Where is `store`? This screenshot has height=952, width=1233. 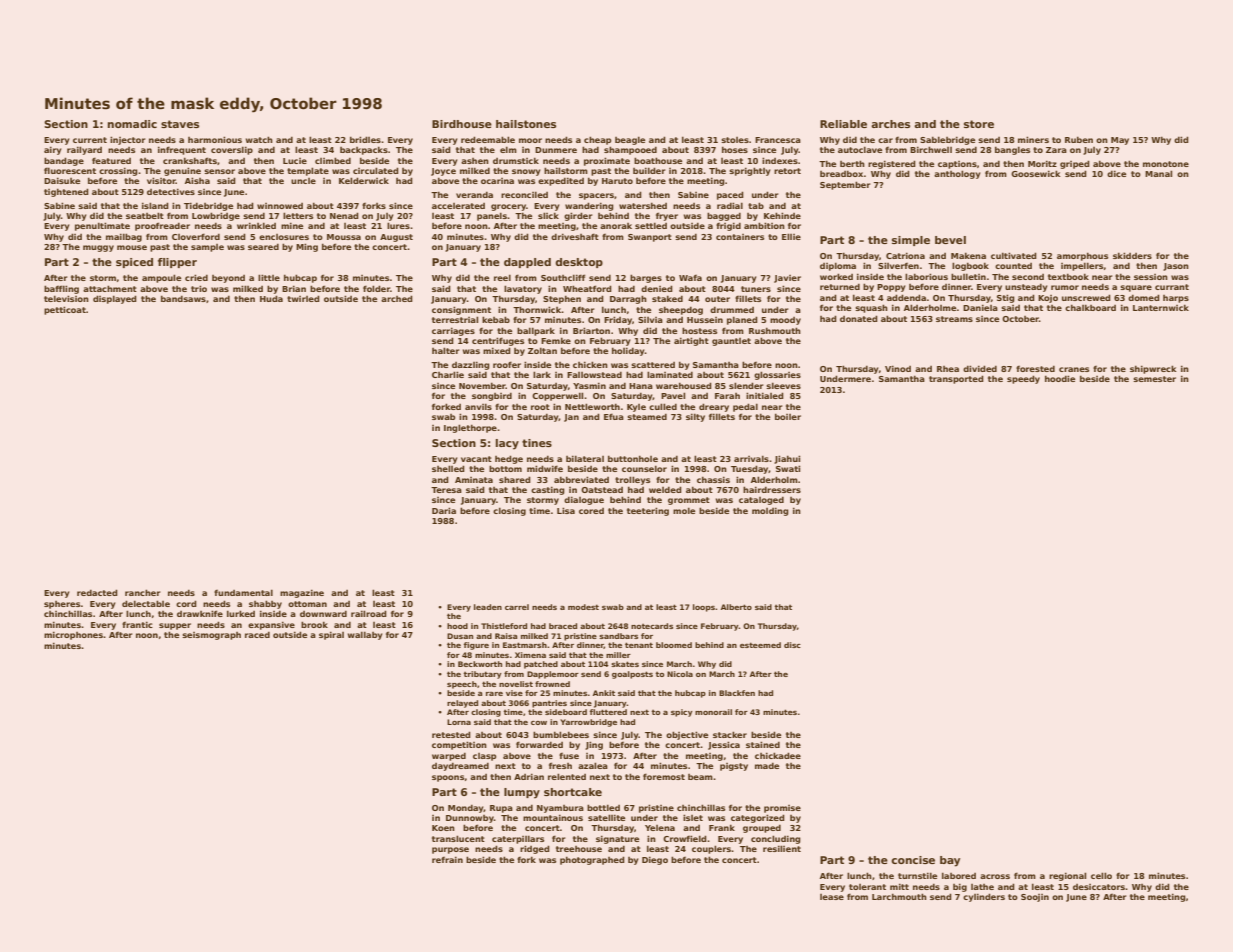
store is located at coordinates (979, 124).
